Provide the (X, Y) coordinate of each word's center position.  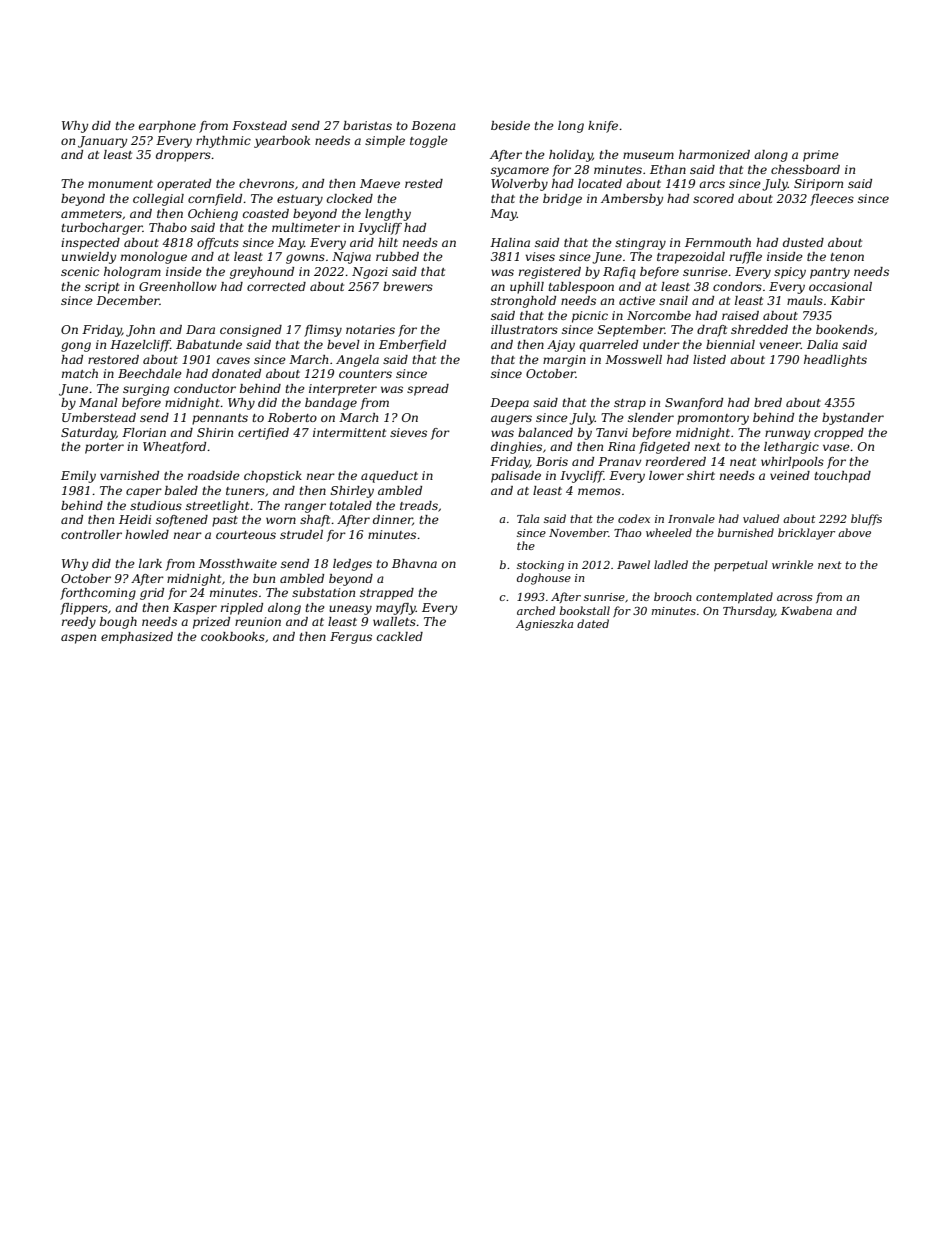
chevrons (266, 183)
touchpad (842, 477)
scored (713, 198)
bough (118, 623)
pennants (220, 419)
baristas (367, 125)
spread (428, 390)
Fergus (351, 638)
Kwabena (806, 610)
